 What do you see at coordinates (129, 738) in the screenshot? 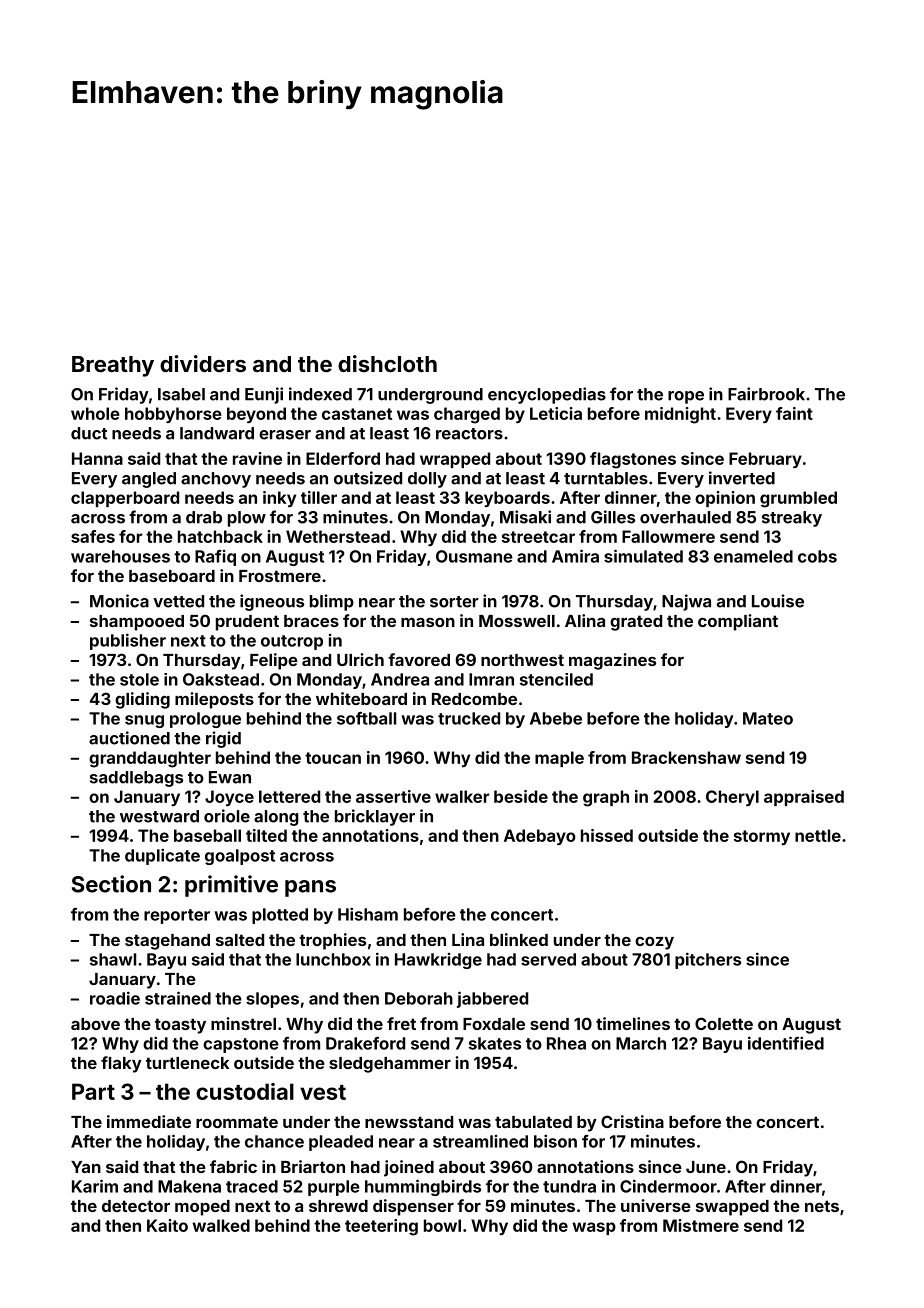
I see `auctioned` at bounding box center [129, 738].
